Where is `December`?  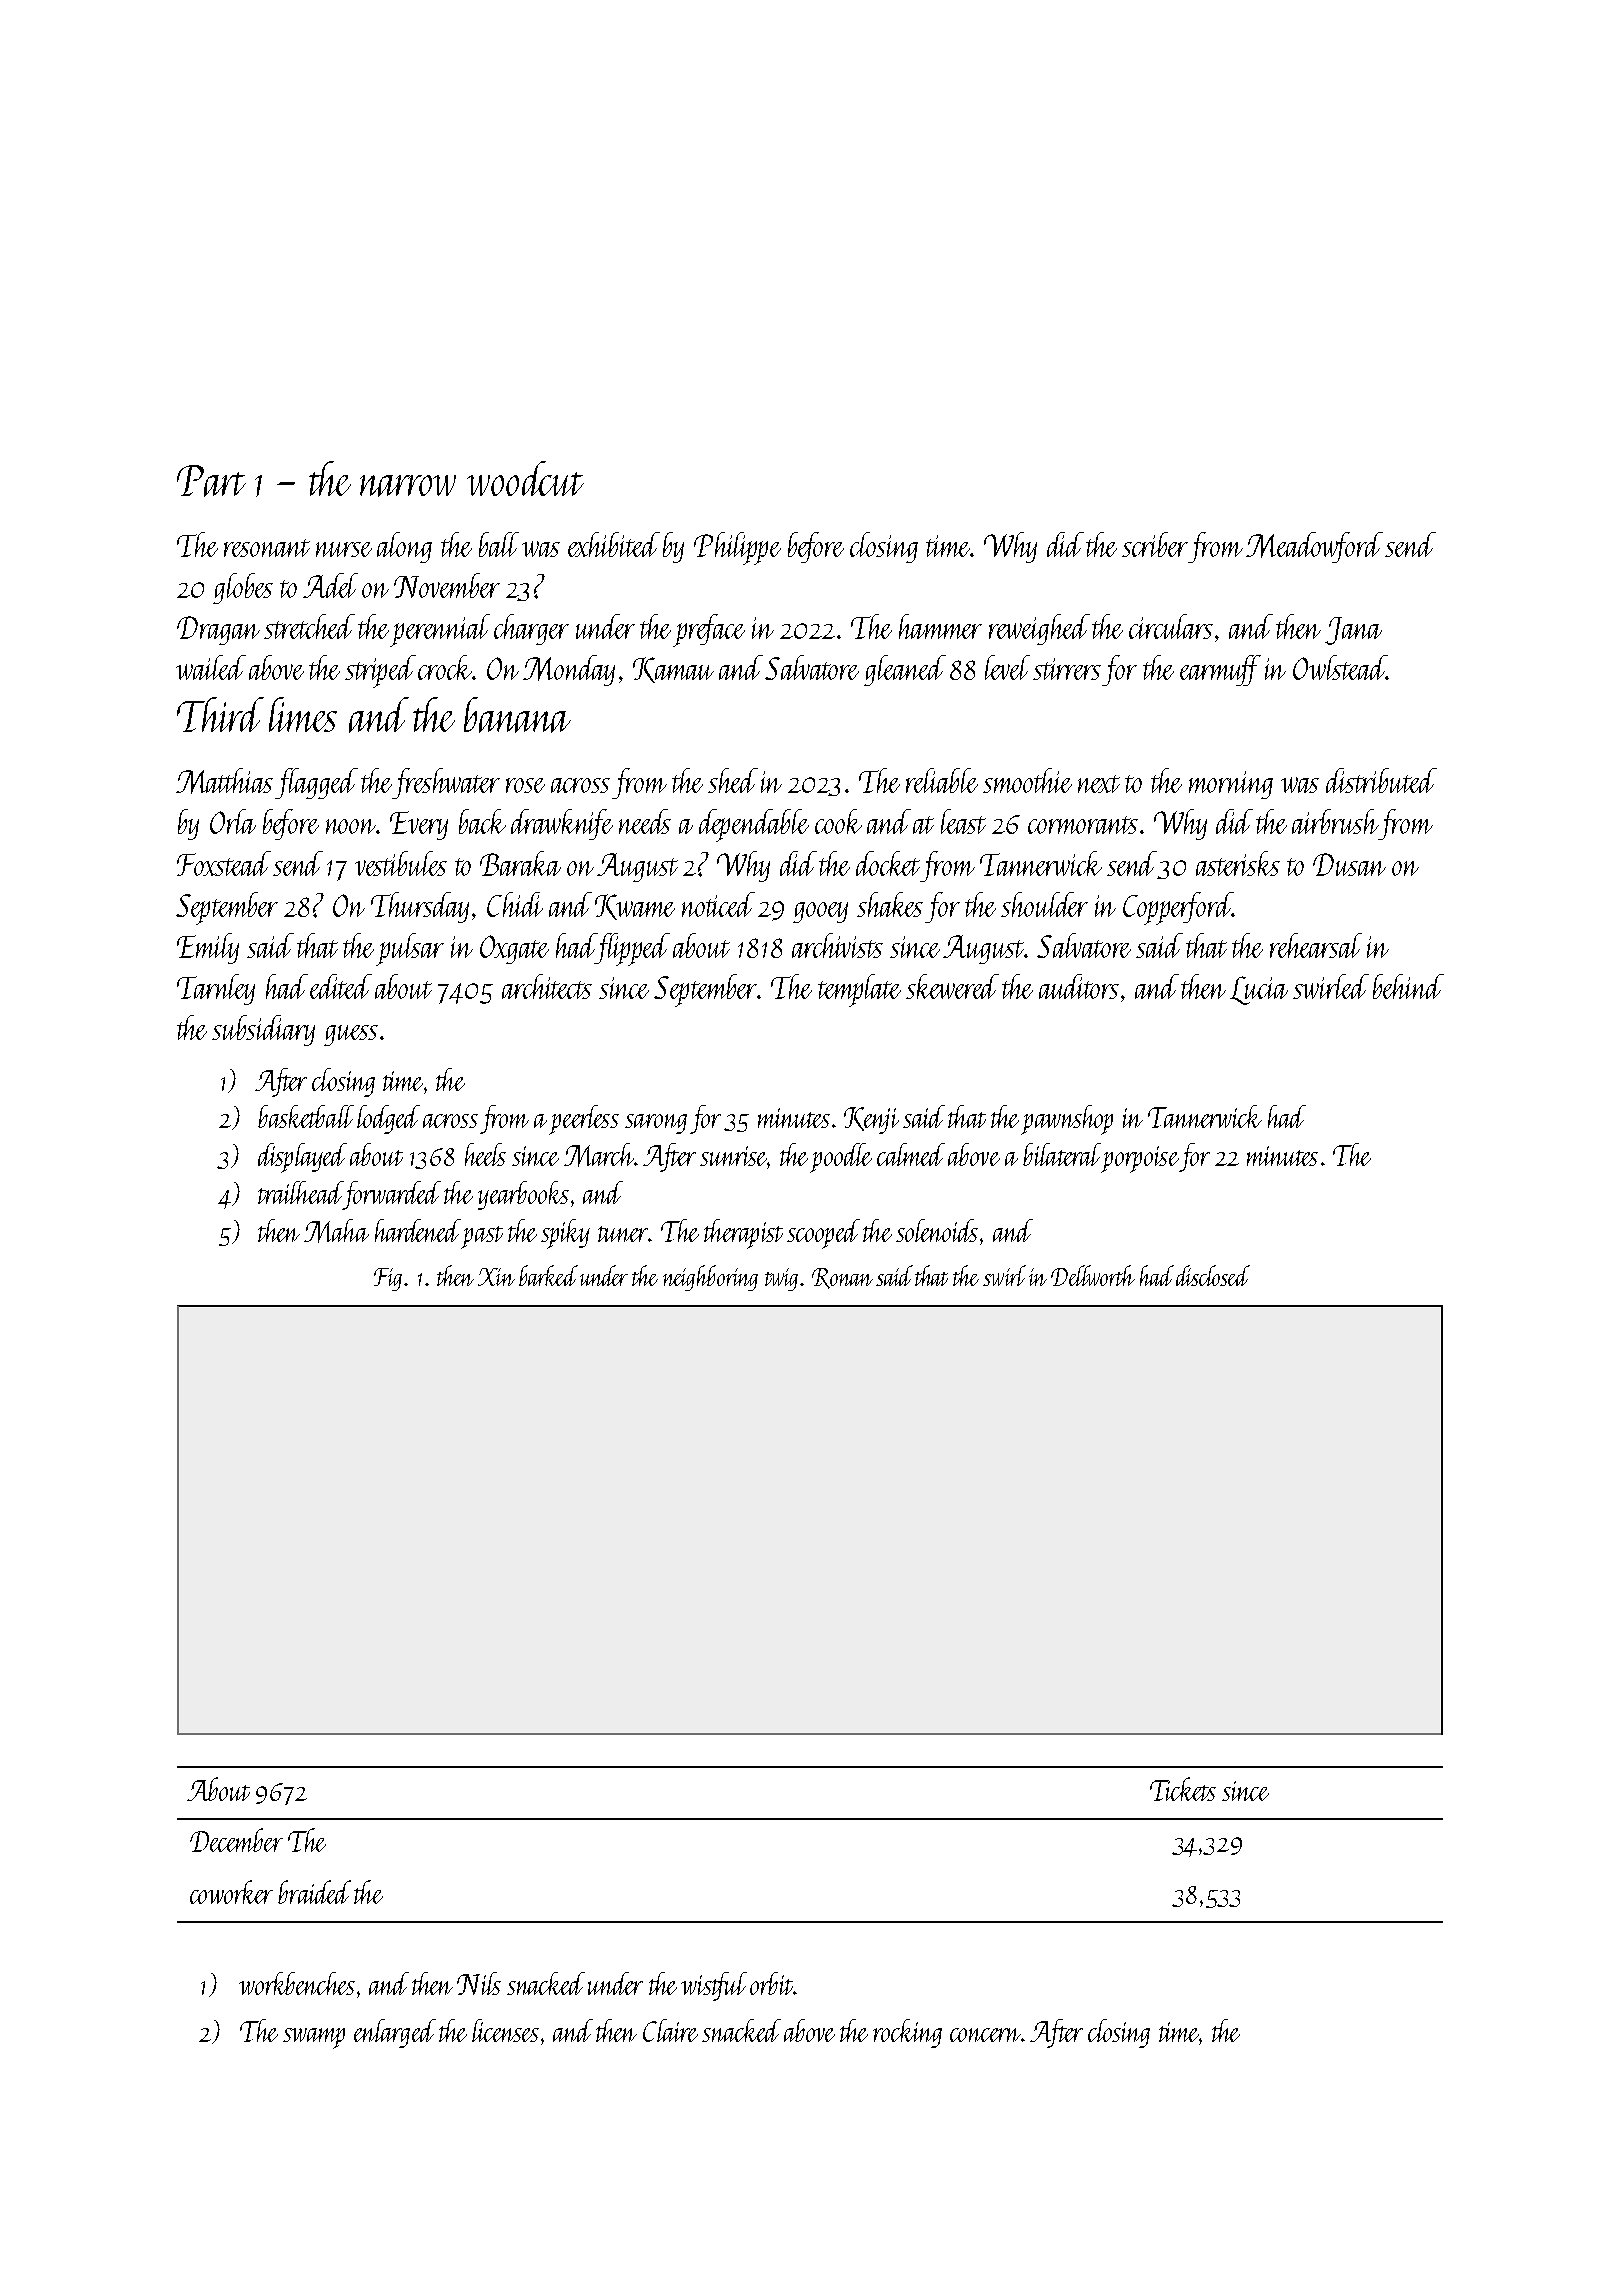 December is located at coordinates (236, 1840).
